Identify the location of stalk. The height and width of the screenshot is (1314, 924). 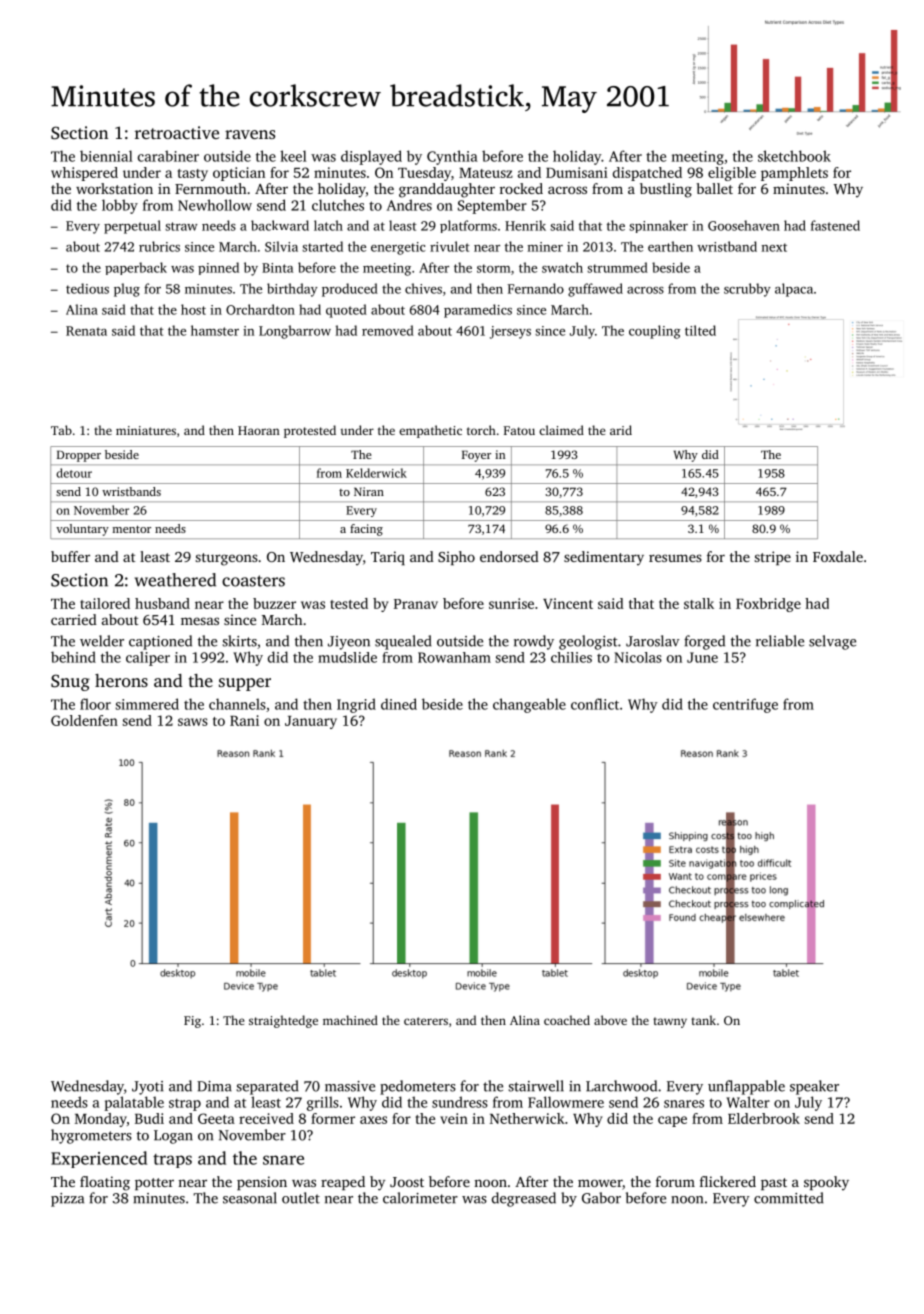
(699, 603).
